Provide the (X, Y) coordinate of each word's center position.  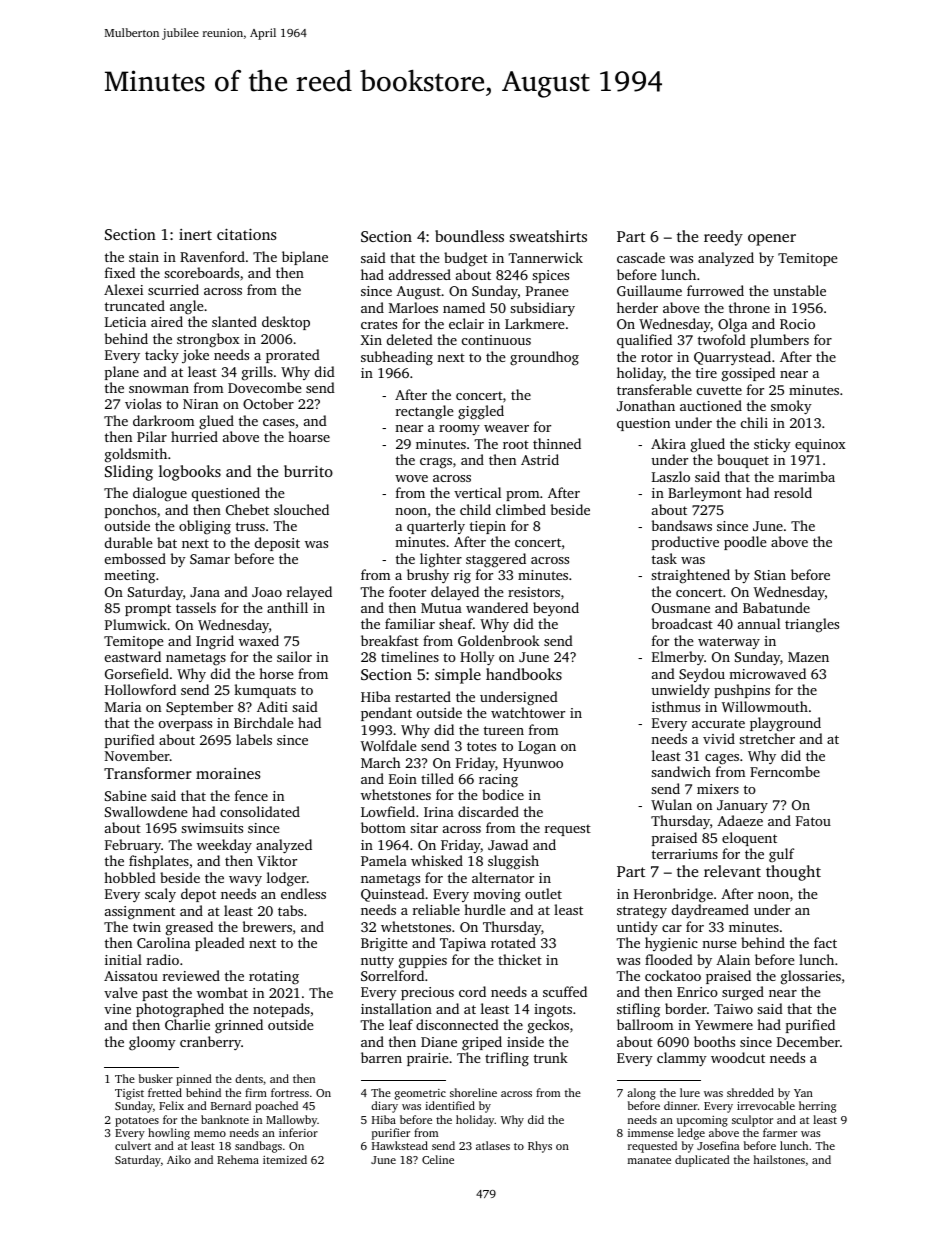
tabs (290, 910)
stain (144, 257)
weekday (224, 846)
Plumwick (136, 624)
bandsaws (682, 525)
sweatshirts (548, 236)
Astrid (540, 459)
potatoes (137, 1122)
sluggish (513, 862)
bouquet (743, 461)
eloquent (749, 839)
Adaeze (740, 820)
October (268, 403)
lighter (441, 560)
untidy (637, 928)
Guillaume (649, 290)
